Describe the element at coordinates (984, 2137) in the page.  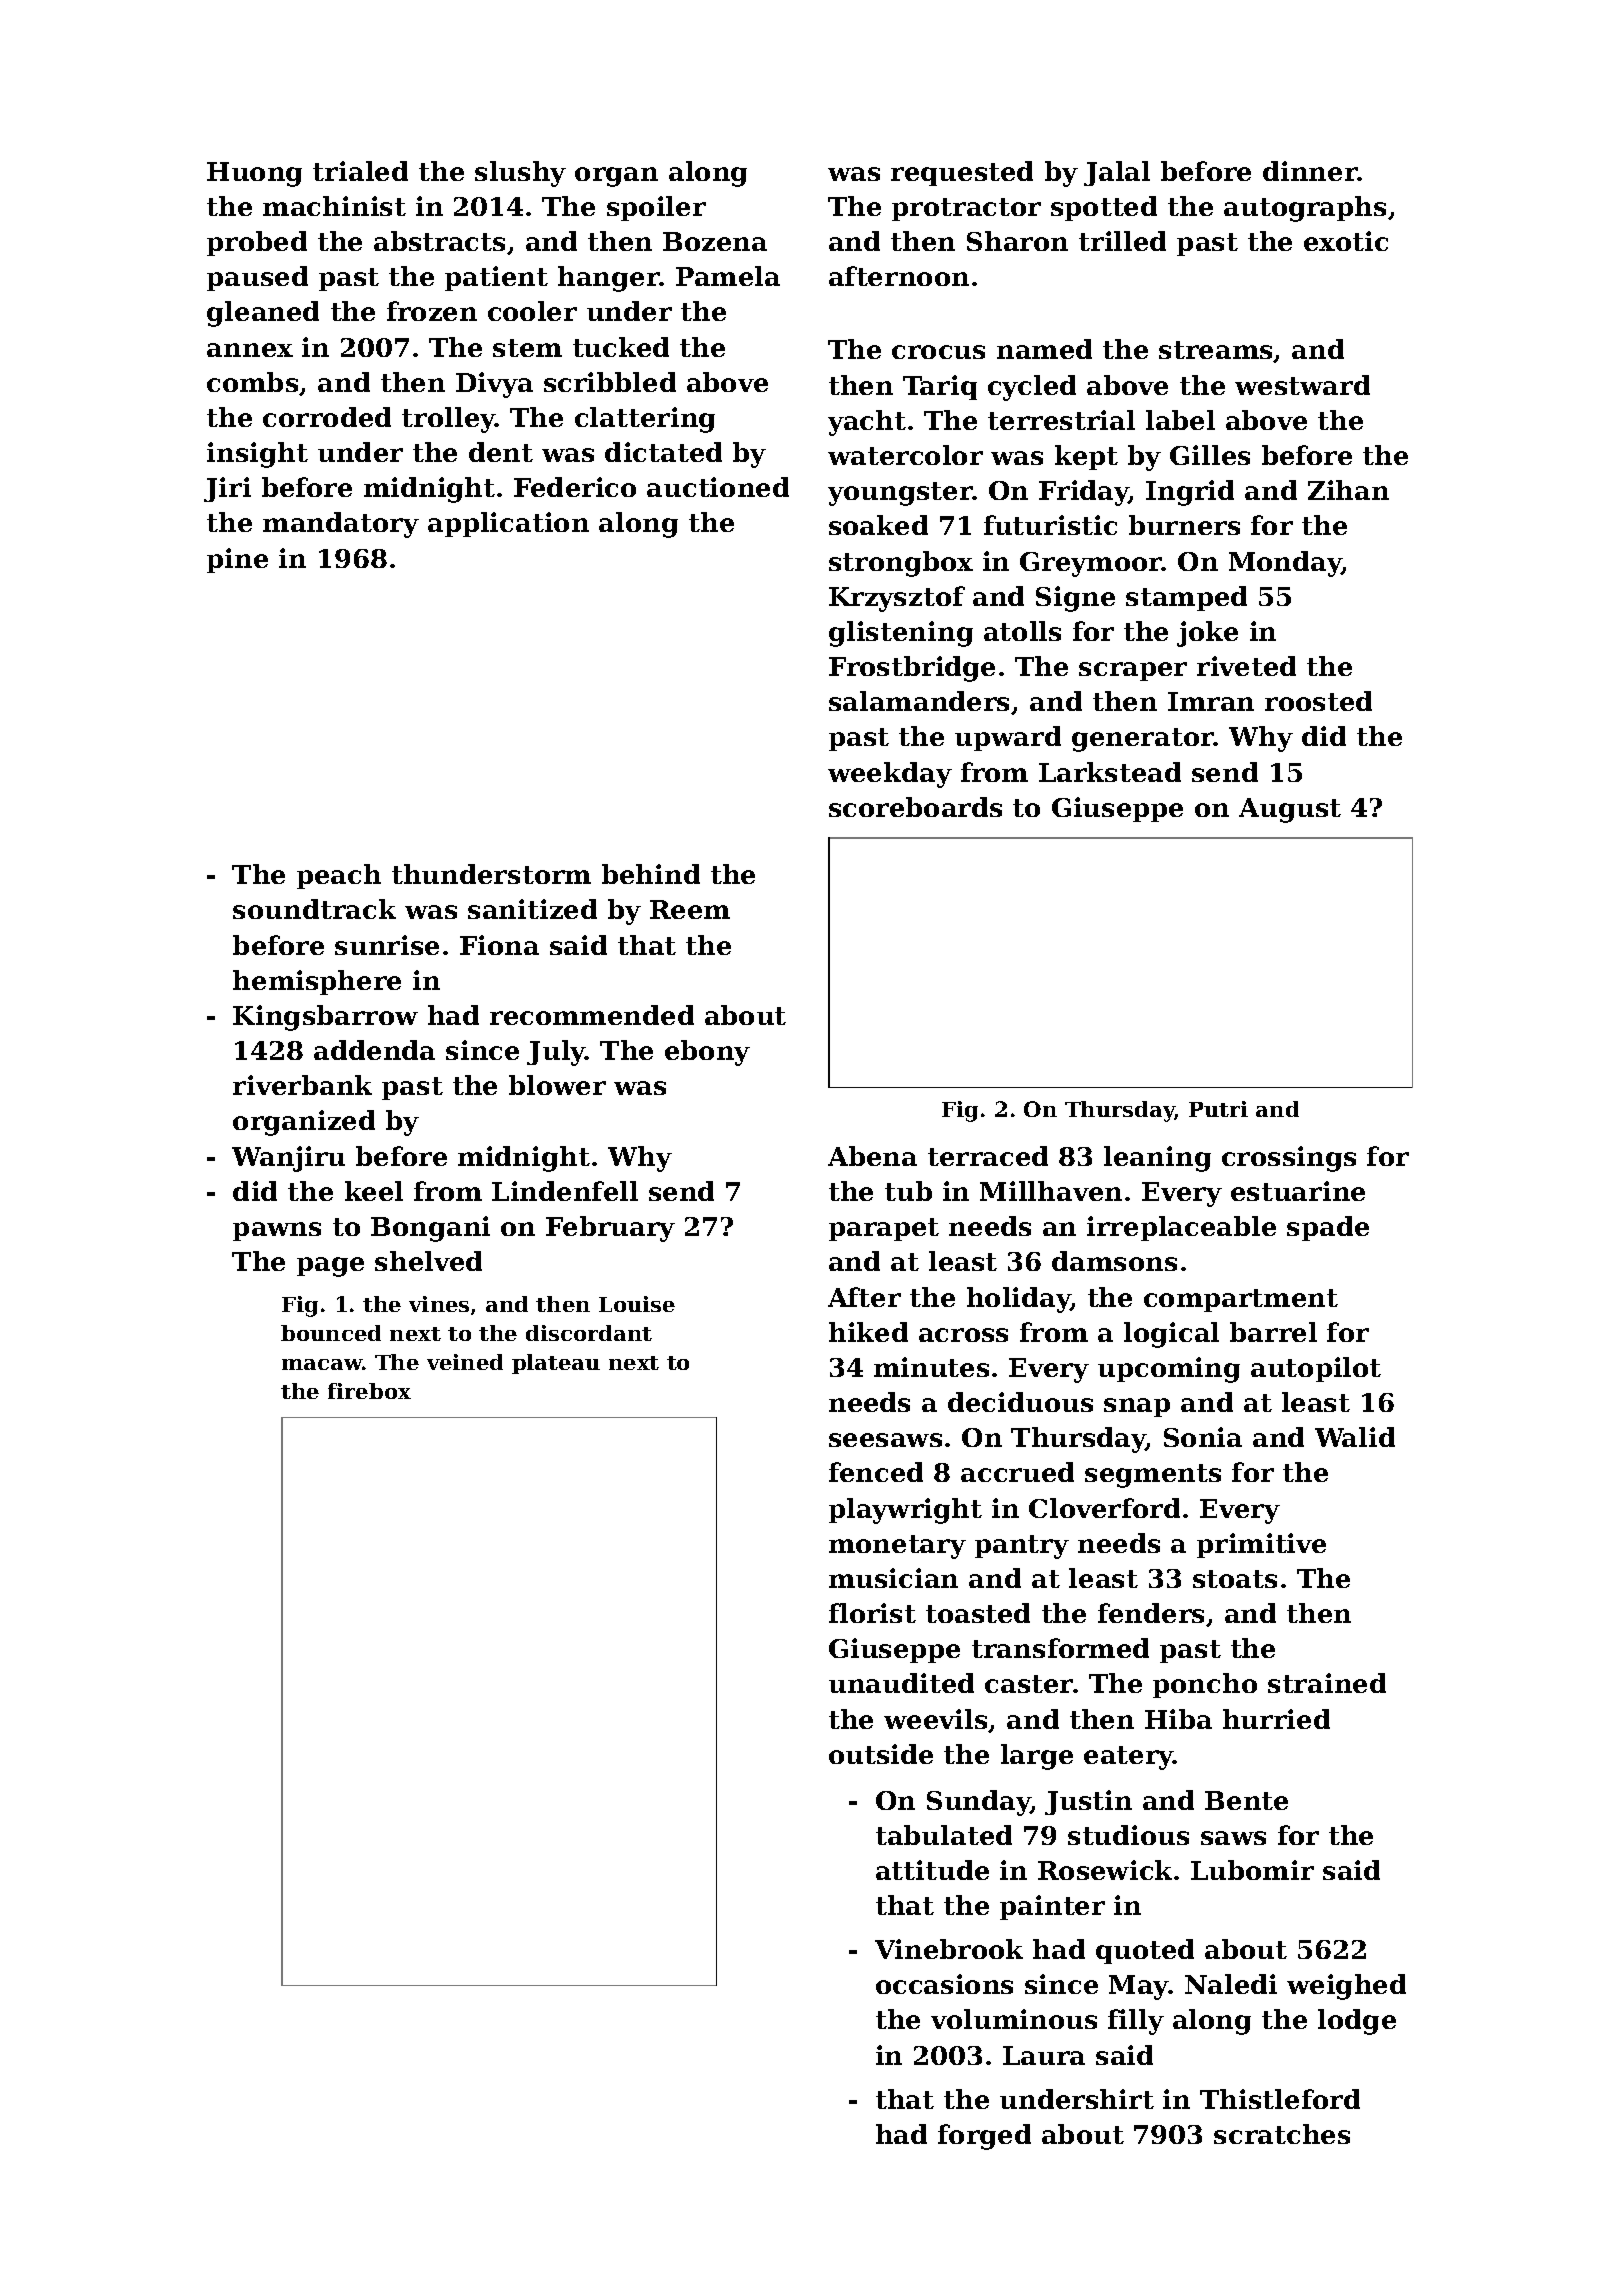
I see `forged` at that location.
